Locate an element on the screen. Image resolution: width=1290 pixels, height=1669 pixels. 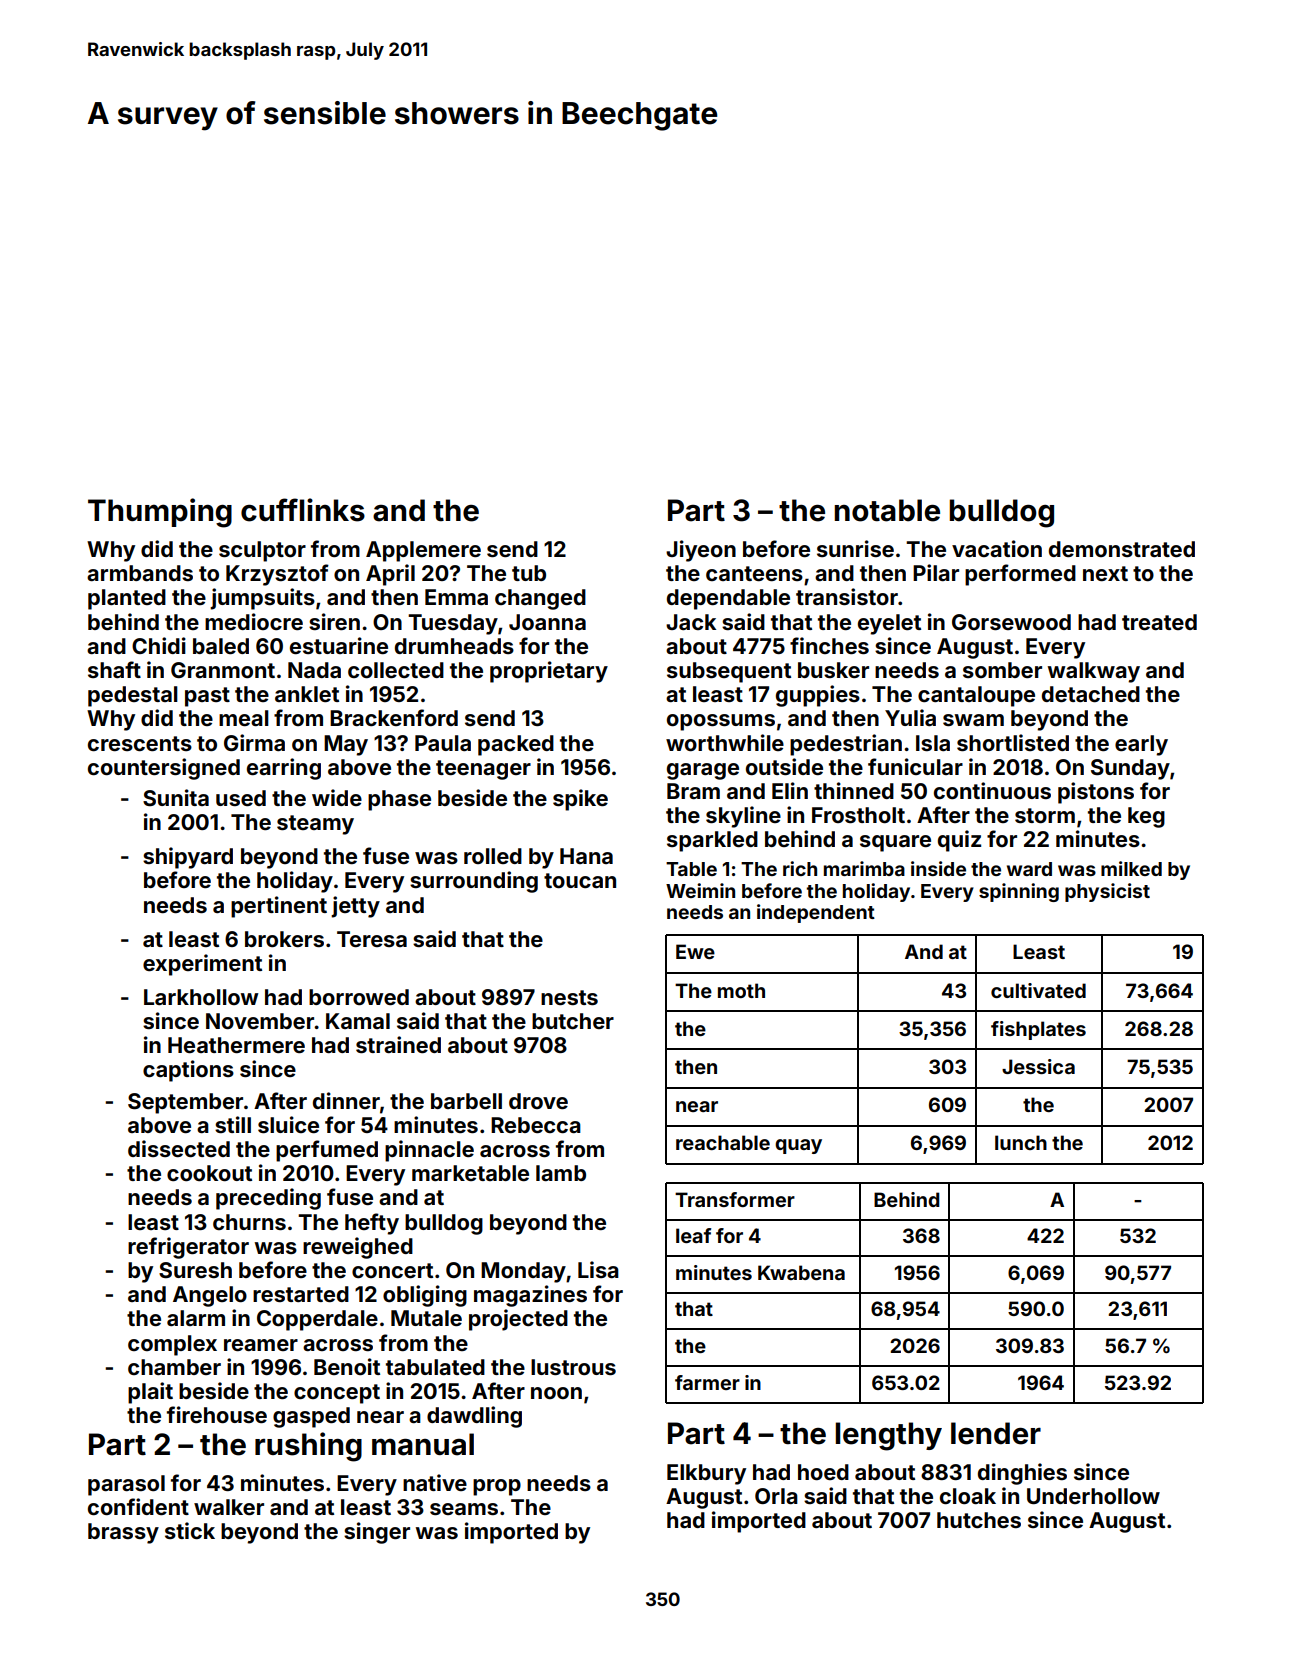
firehouse is located at coordinates (217, 1414).
